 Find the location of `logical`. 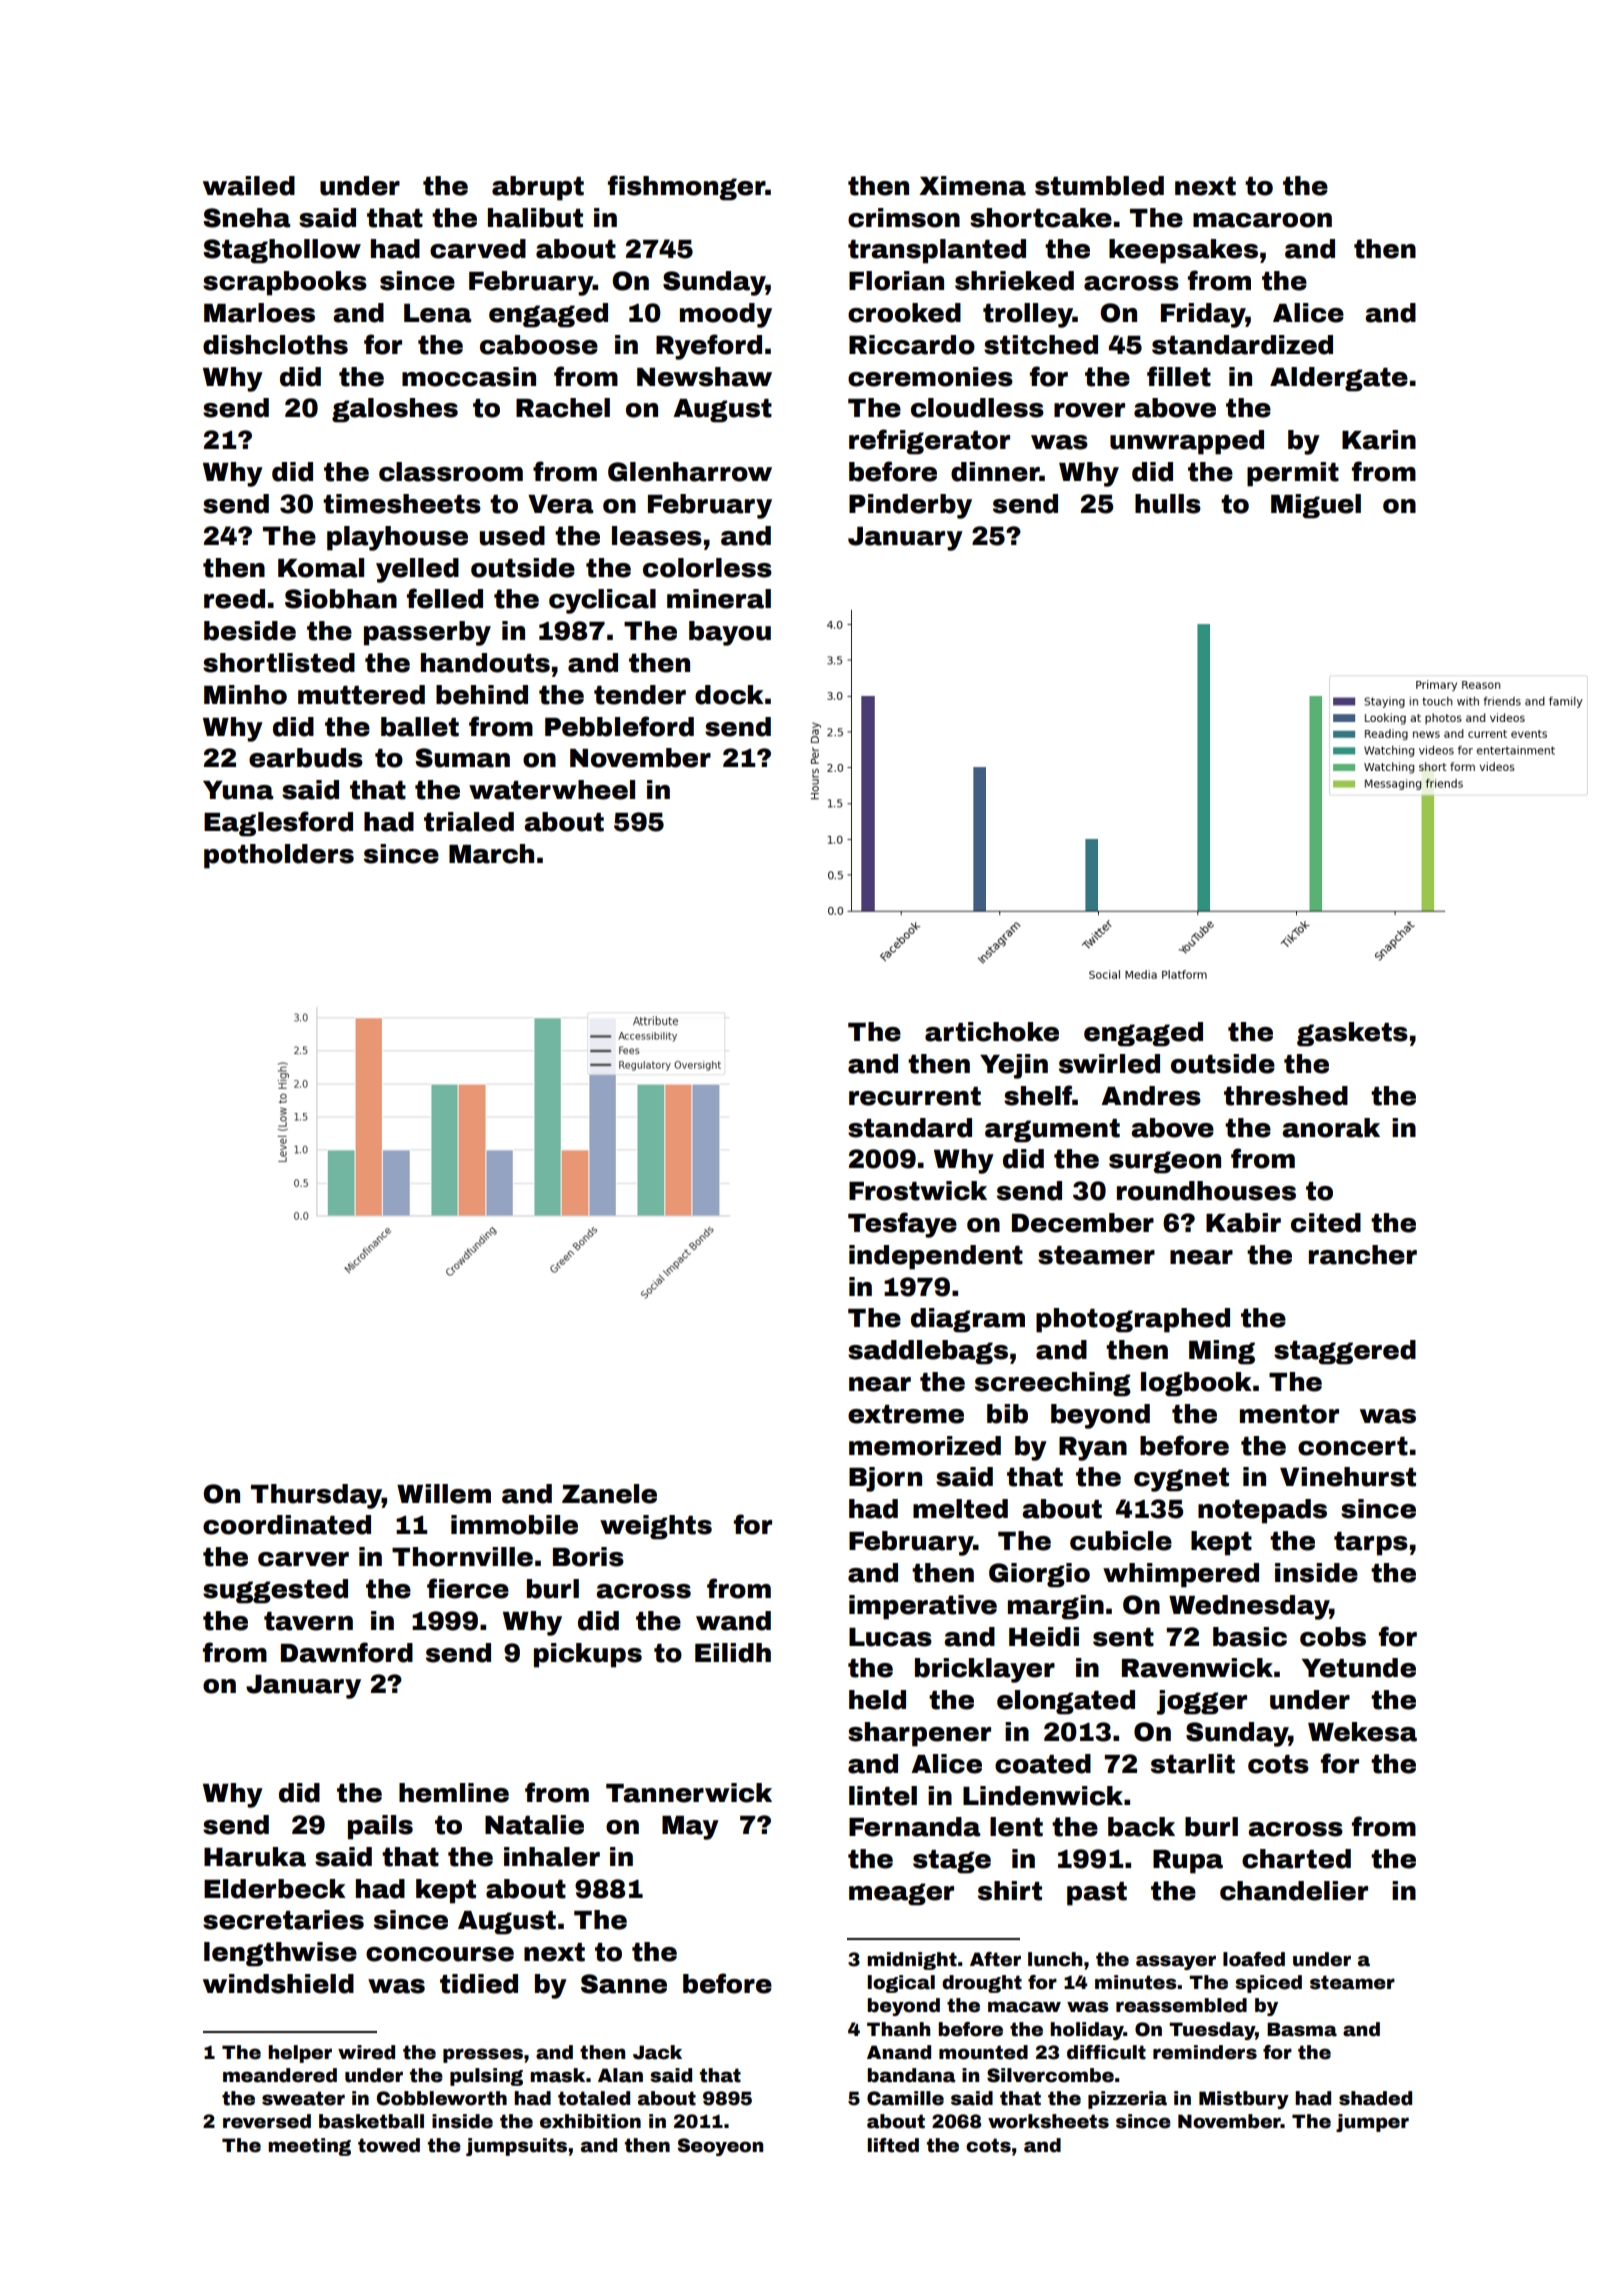

logical is located at coordinates (901, 1984).
